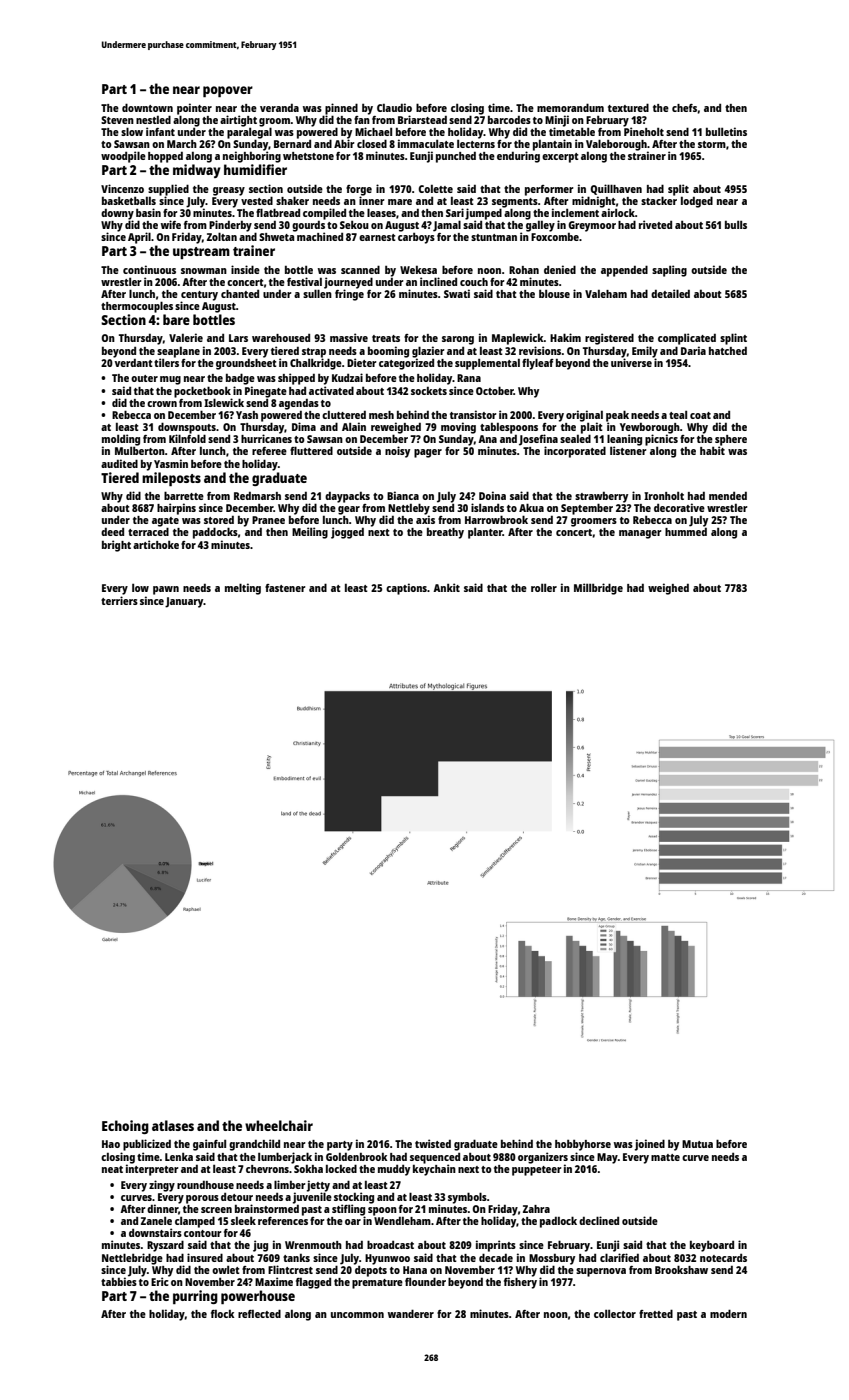 This page has height=1400, width=849. I want to click on roller, so click(544, 588).
